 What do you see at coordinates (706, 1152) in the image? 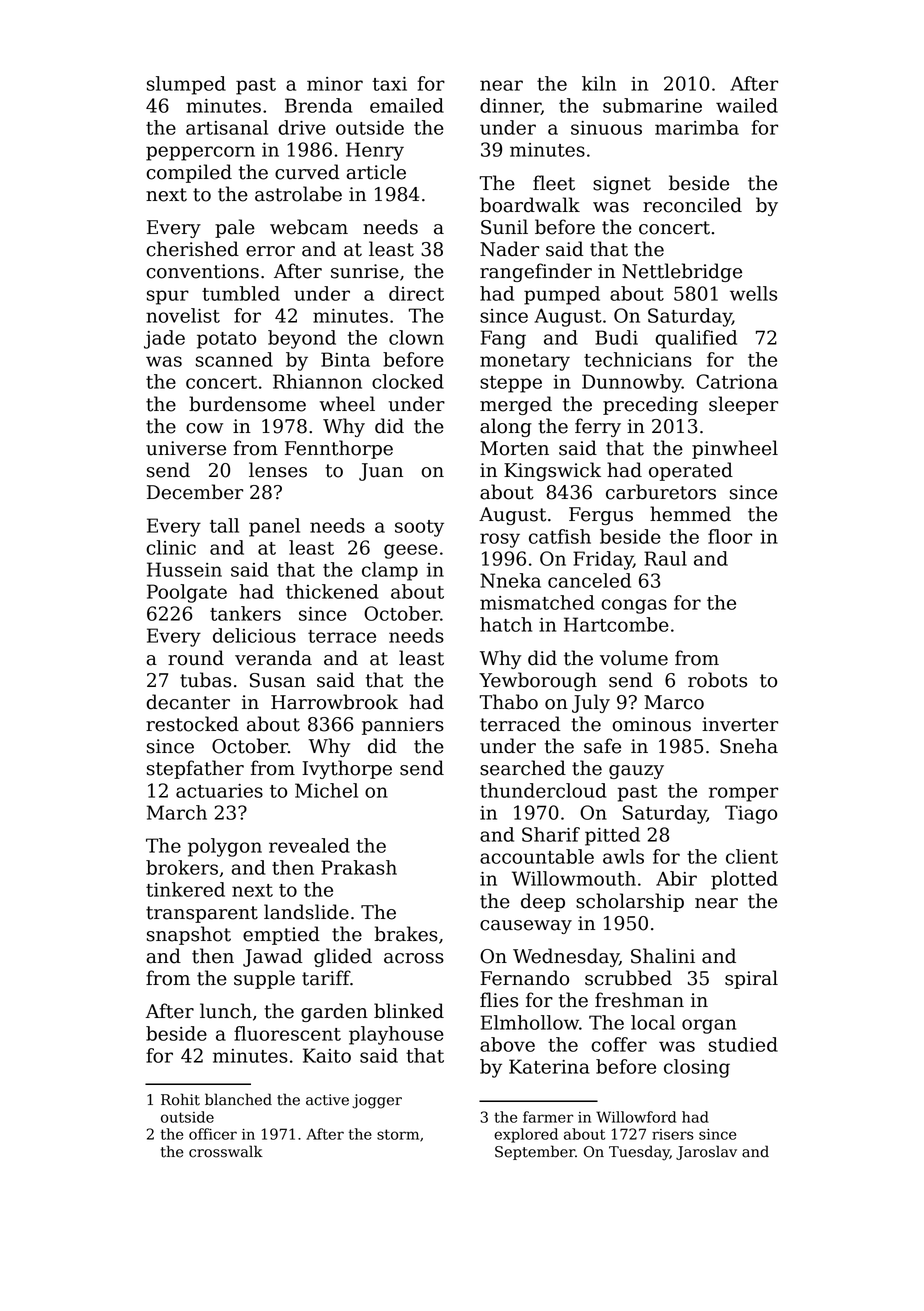
I see `Jaroslav` at bounding box center [706, 1152].
